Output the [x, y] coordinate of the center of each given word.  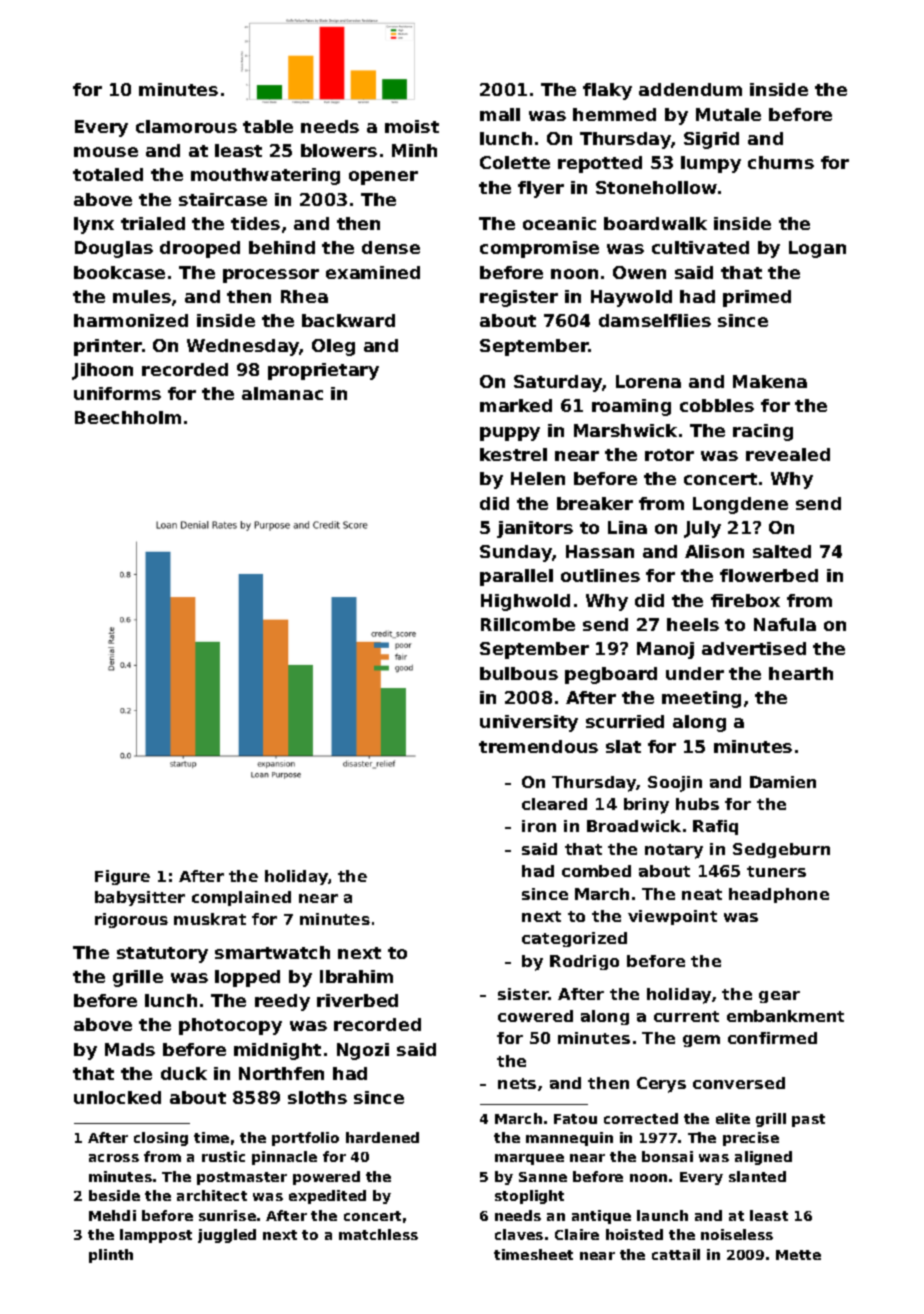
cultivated [700, 247]
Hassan [600, 551]
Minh [414, 150]
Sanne [543, 1177]
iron [539, 826]
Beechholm [128, 417]
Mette [798, 1255]
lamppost [156, 1236]
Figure [122, 877]
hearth [801, 673]
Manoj [665, 650]
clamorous [186, 126]
